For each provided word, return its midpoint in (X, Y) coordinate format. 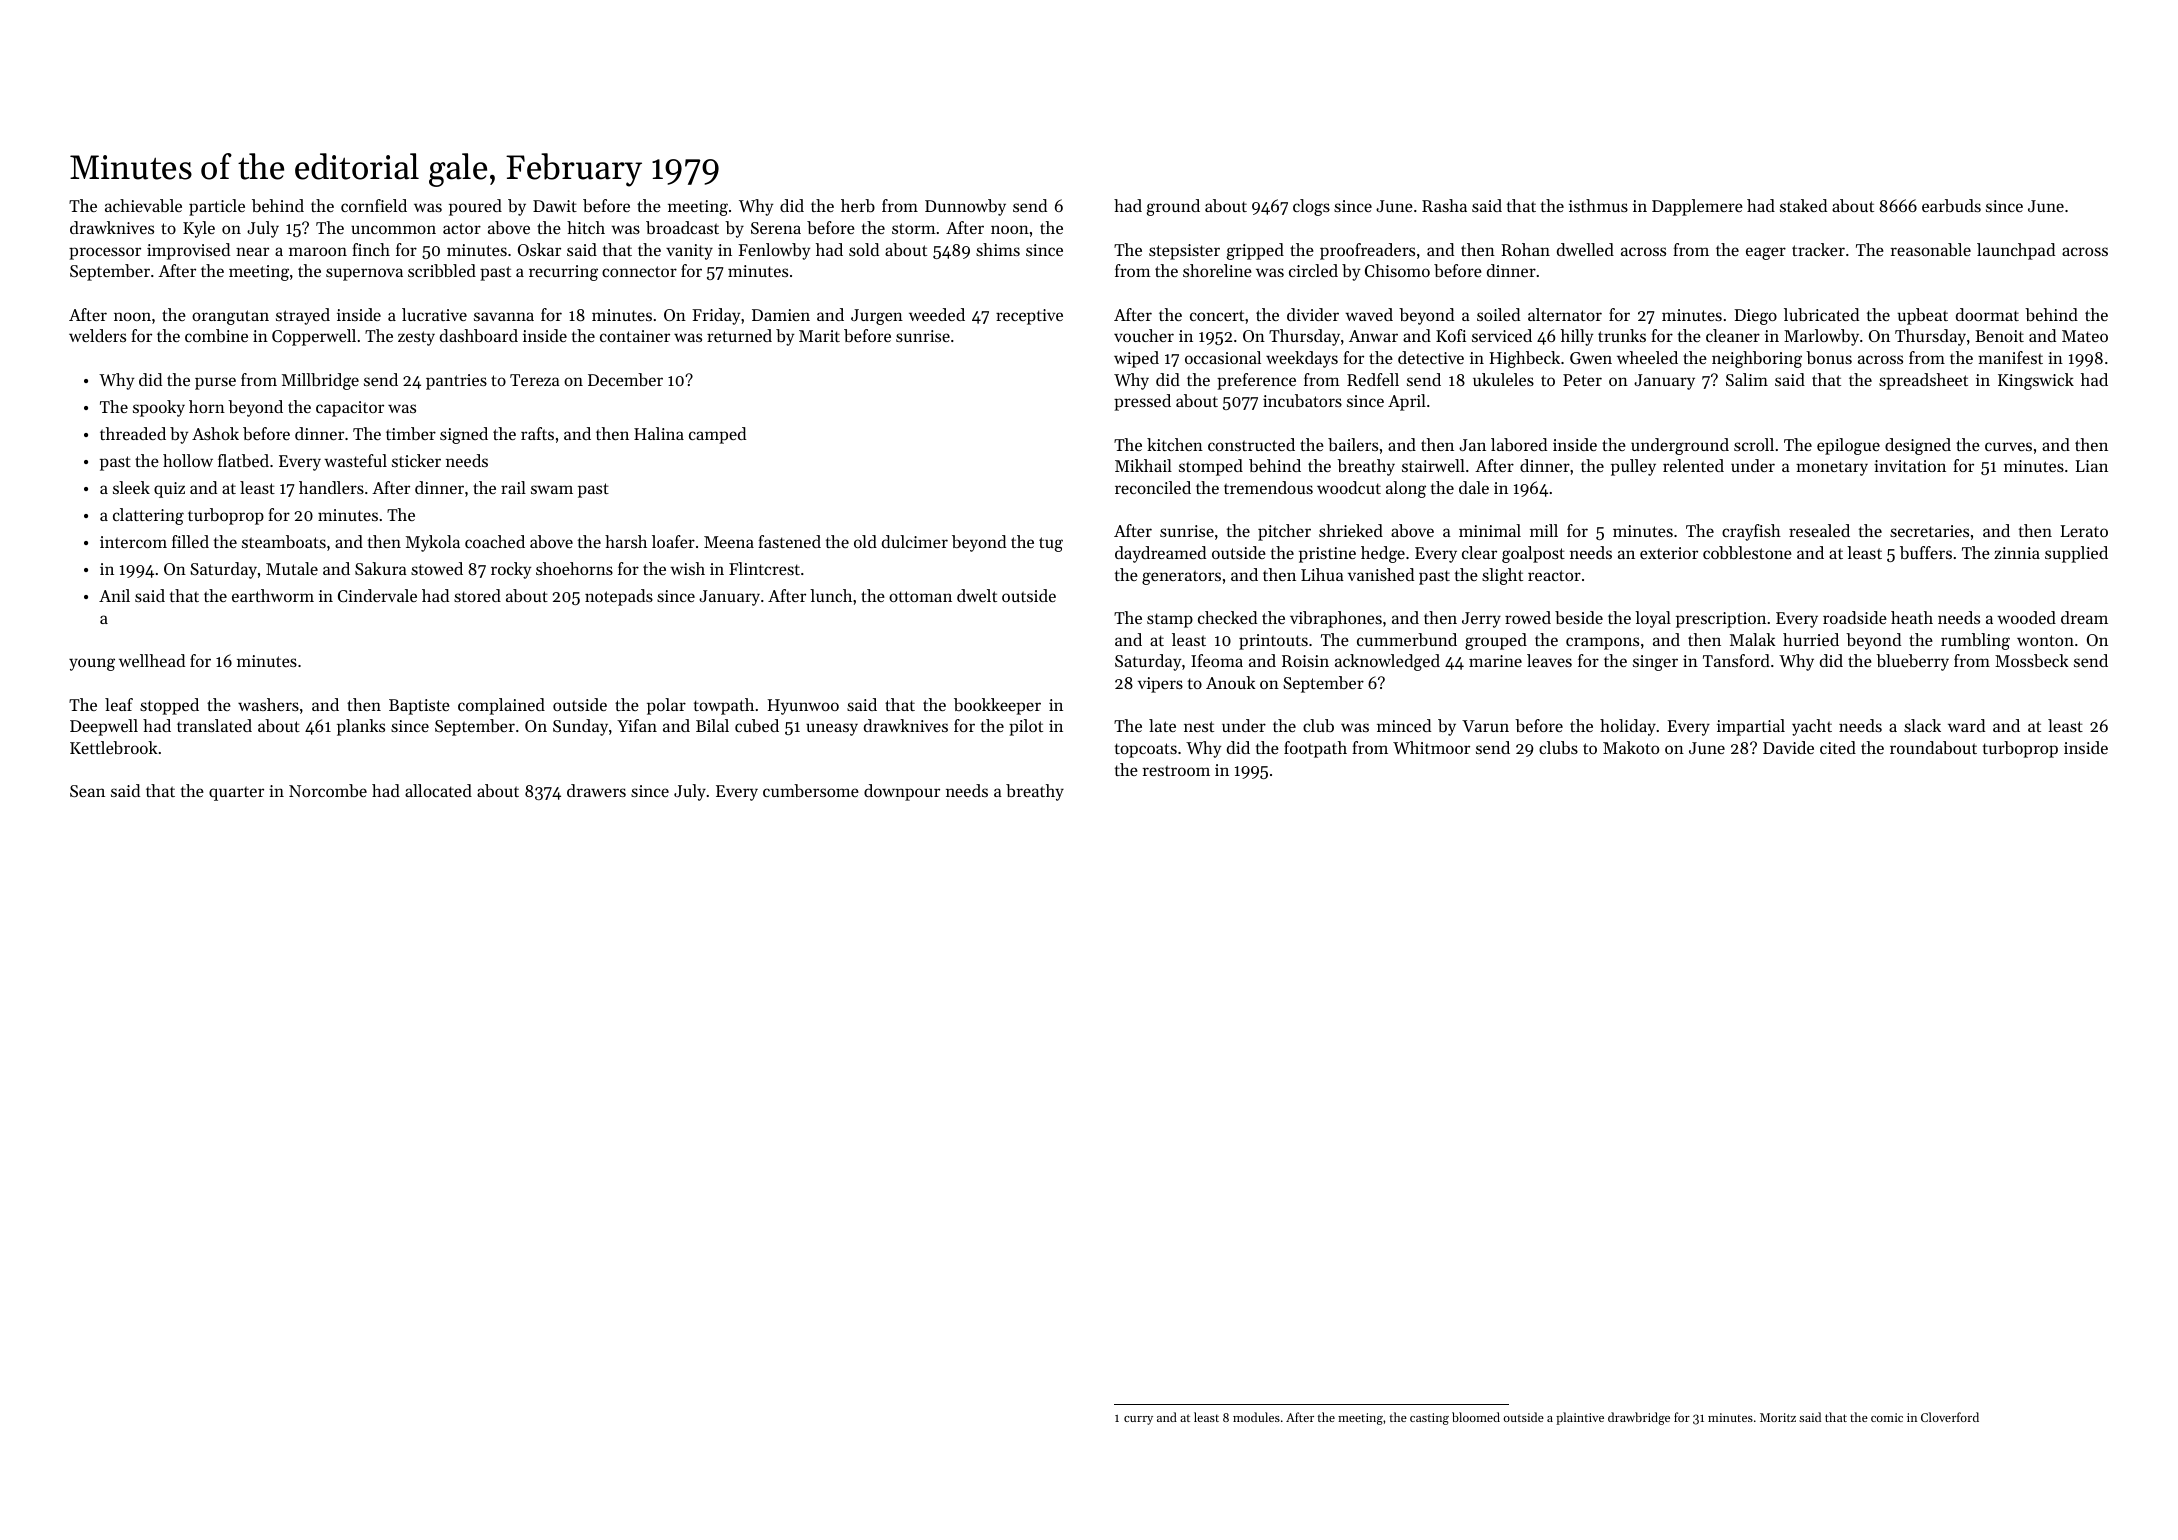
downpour (902, 792)
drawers (596, 790)
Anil (114, 595)
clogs (1311, 207)
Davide (1788, 747)
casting (1429, 1419)
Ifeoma (1217, 660)
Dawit (555, 206)
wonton (2045, 640)
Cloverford (1950, 1417)
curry (1138, 1420)
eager (1766, 253)
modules (1256, 1417)
